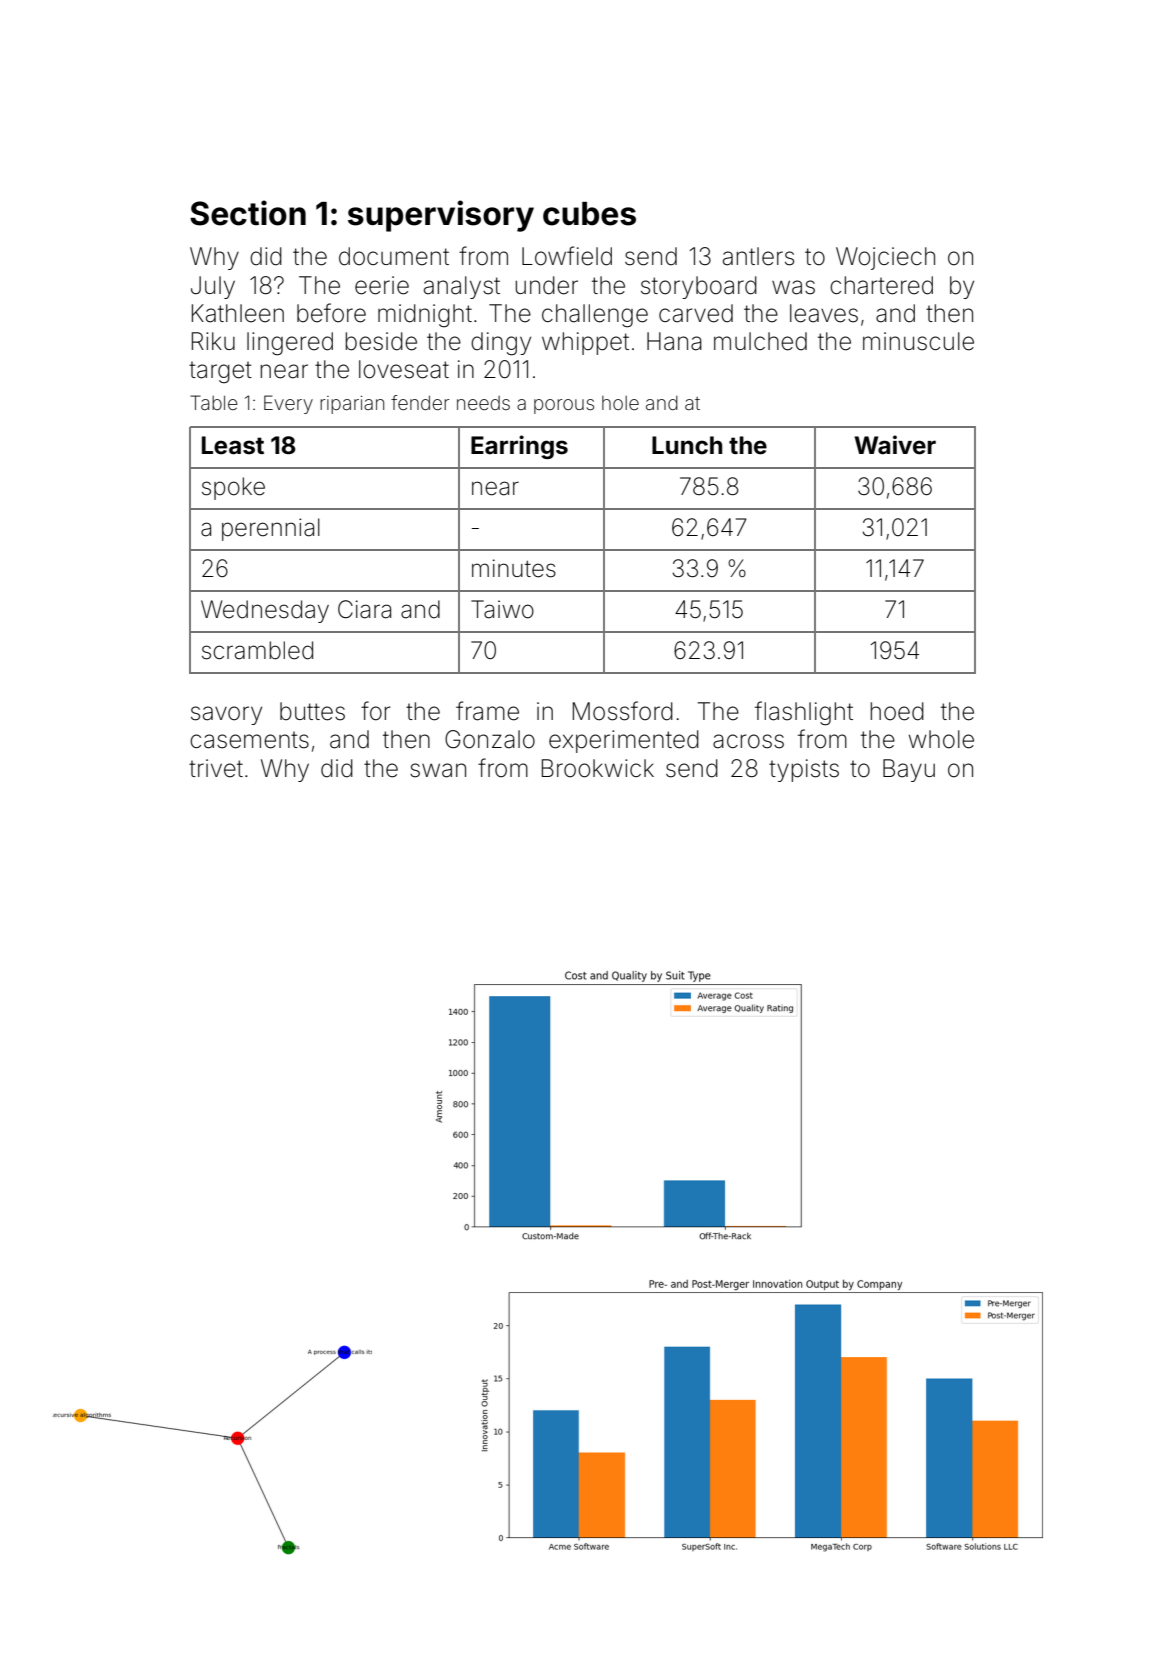 This image has height=1654, width=1165. Describe the element at coordinates (564, 406) in the image. I see `porous` at that location.
